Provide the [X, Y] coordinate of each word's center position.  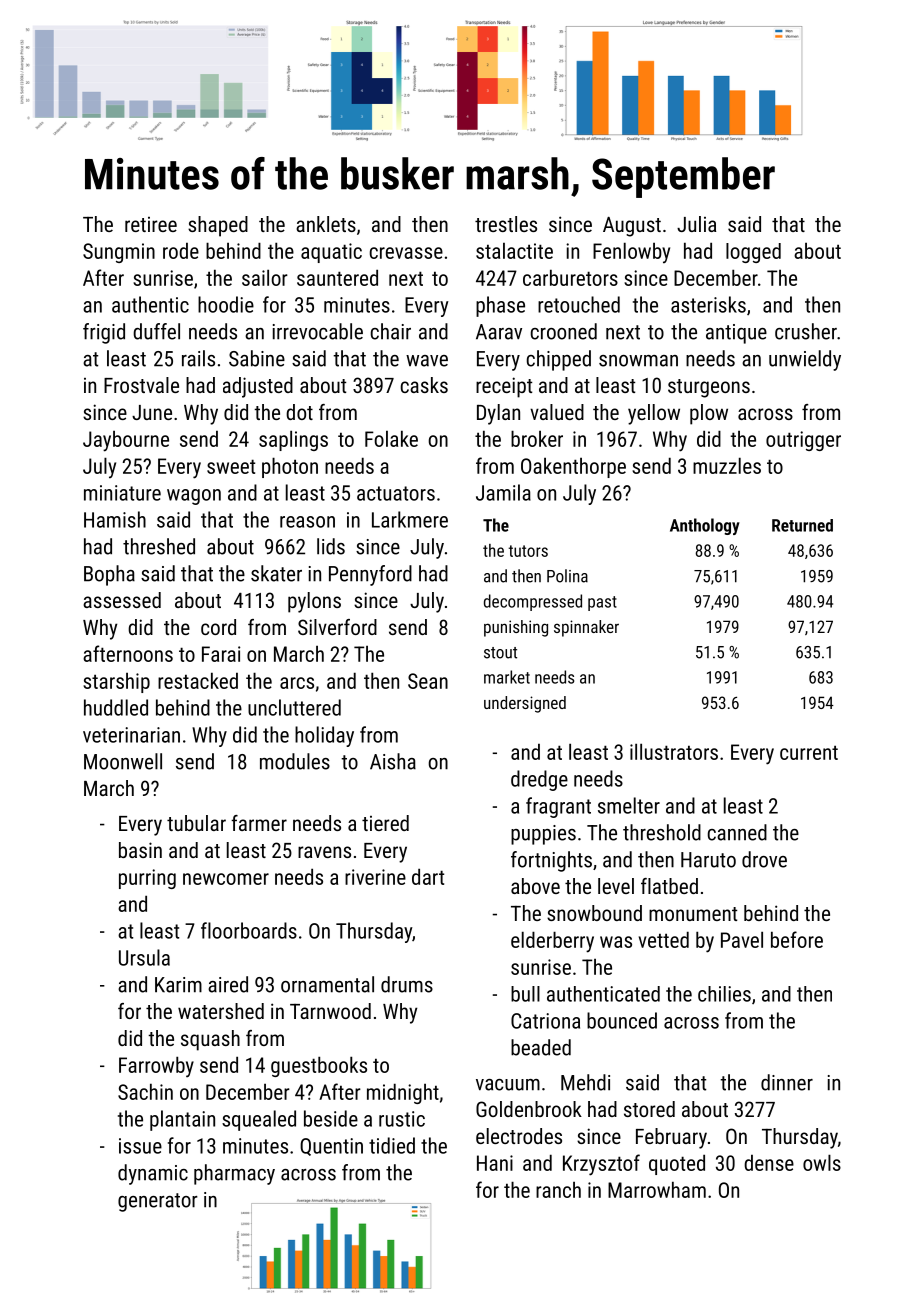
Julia [696, 224]
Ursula [144, 957]
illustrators [674, 751]
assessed [122, 600]
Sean [428, 681]
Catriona [545, 1021]
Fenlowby [631, 253]
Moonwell [123, 761]
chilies [724, 994]
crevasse [406, 253]
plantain [182, 1120]
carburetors [570, 277]
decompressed [533, 602]
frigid [104, 333]
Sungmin [119, 253]
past [602, 603]
